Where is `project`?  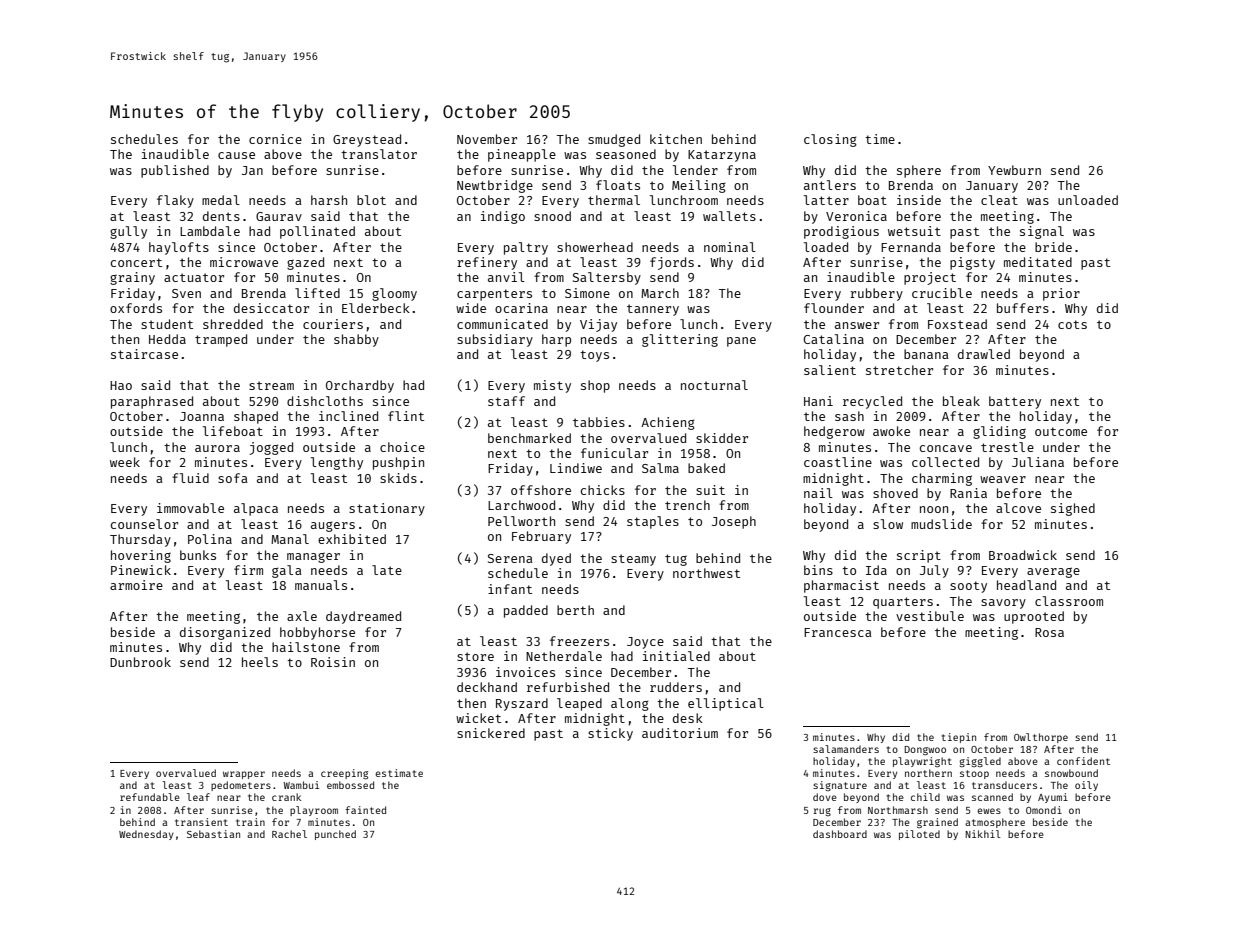 project is located at coordinates (930, 278).
